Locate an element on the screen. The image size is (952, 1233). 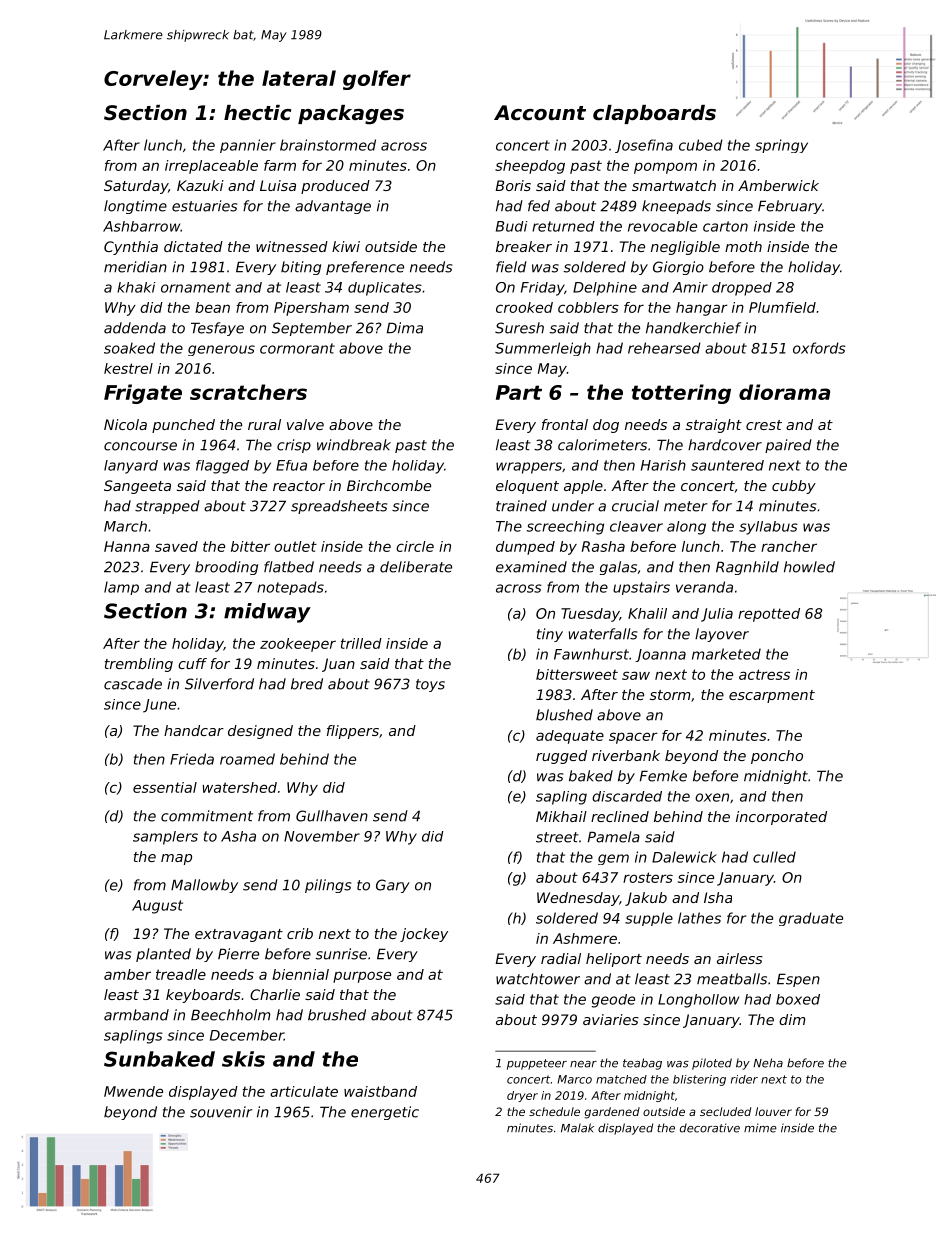
saved is located at coordinates (176, 546).
